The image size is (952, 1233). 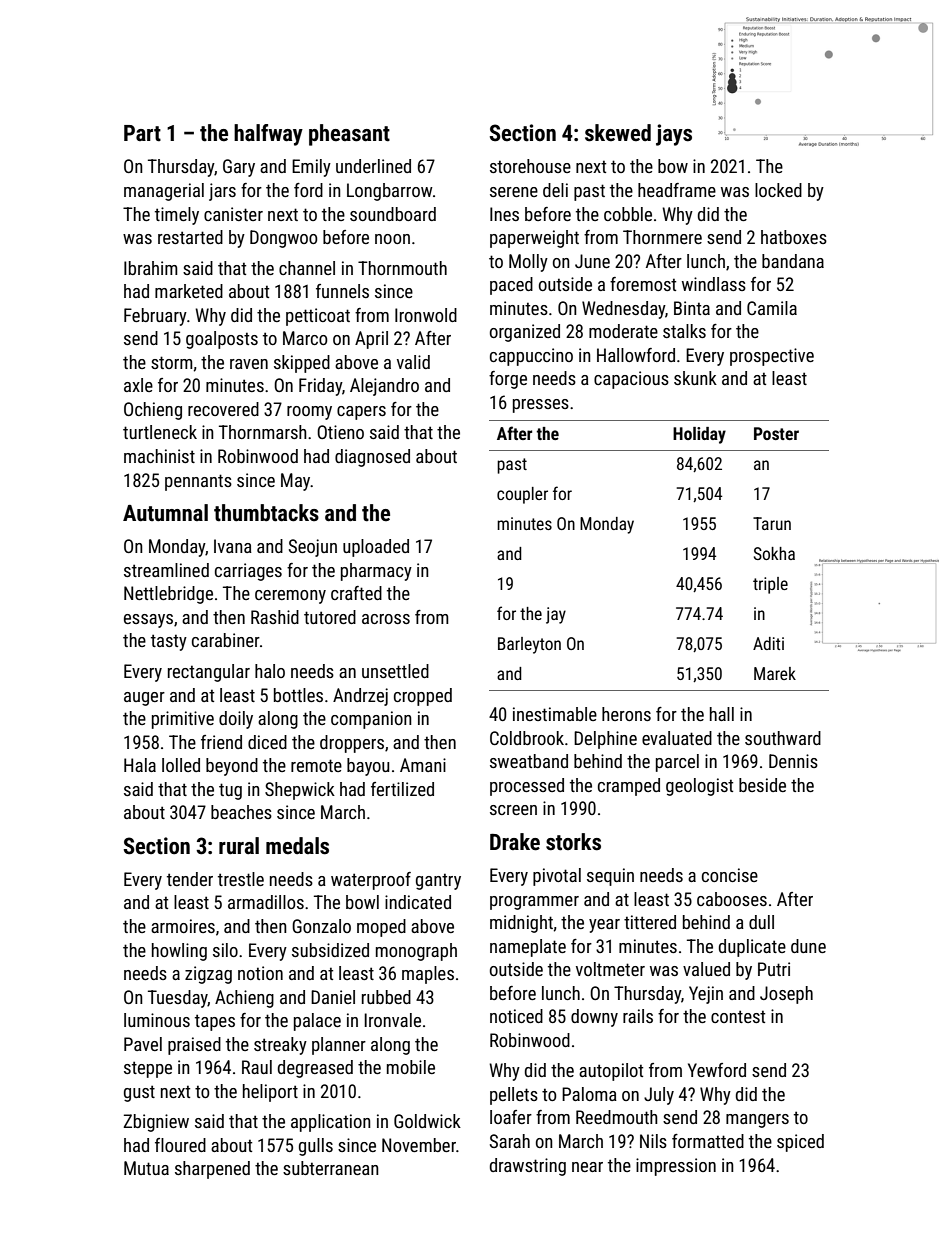 What do you see at coordinates (776, 433) in the image?
I see `Poster` at bounding box center [776, 433].
